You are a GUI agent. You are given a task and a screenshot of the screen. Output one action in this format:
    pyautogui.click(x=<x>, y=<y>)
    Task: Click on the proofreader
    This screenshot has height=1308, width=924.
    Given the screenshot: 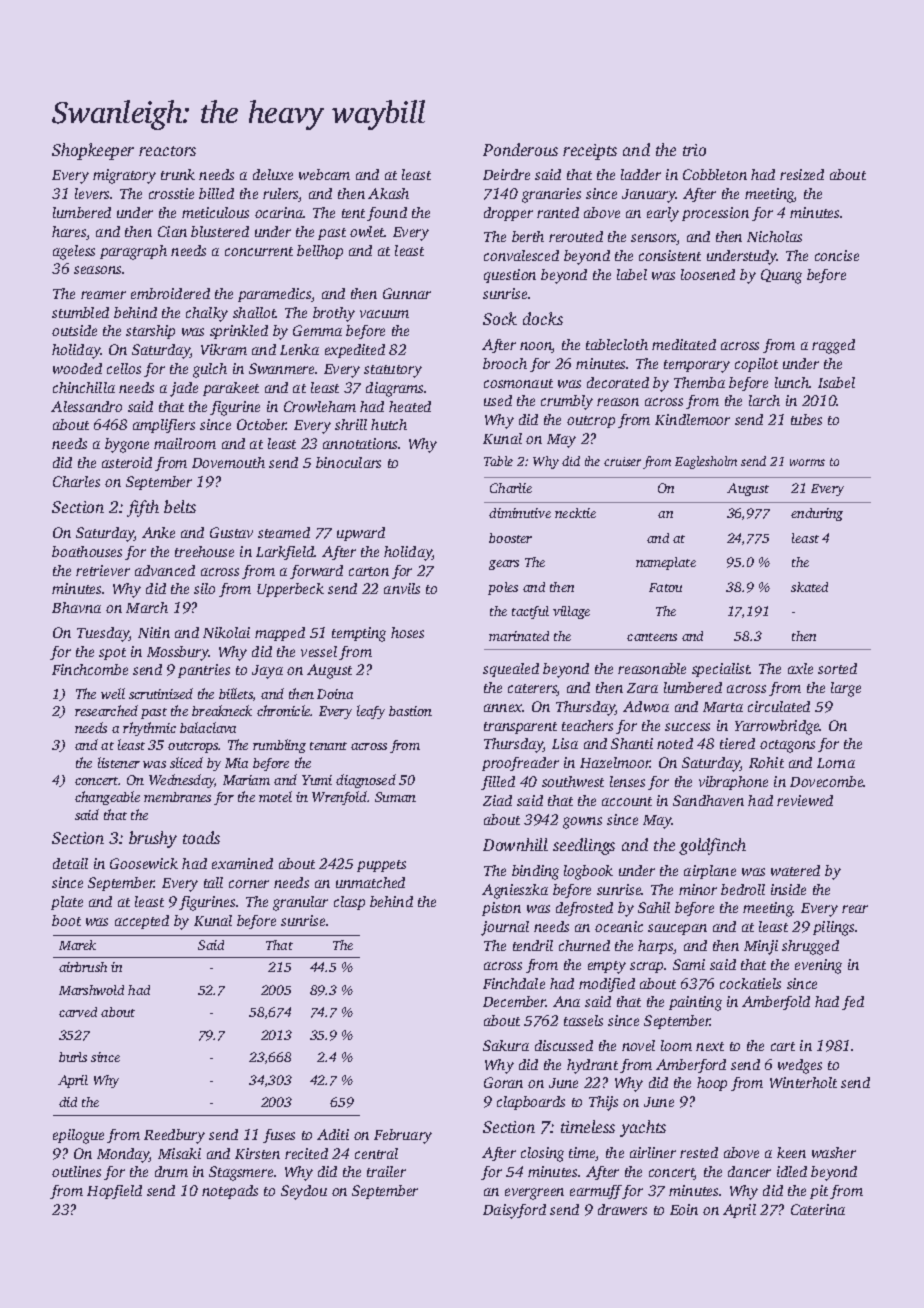 What is the action you would take?
    pyautogui.click(x=520, y=764)
